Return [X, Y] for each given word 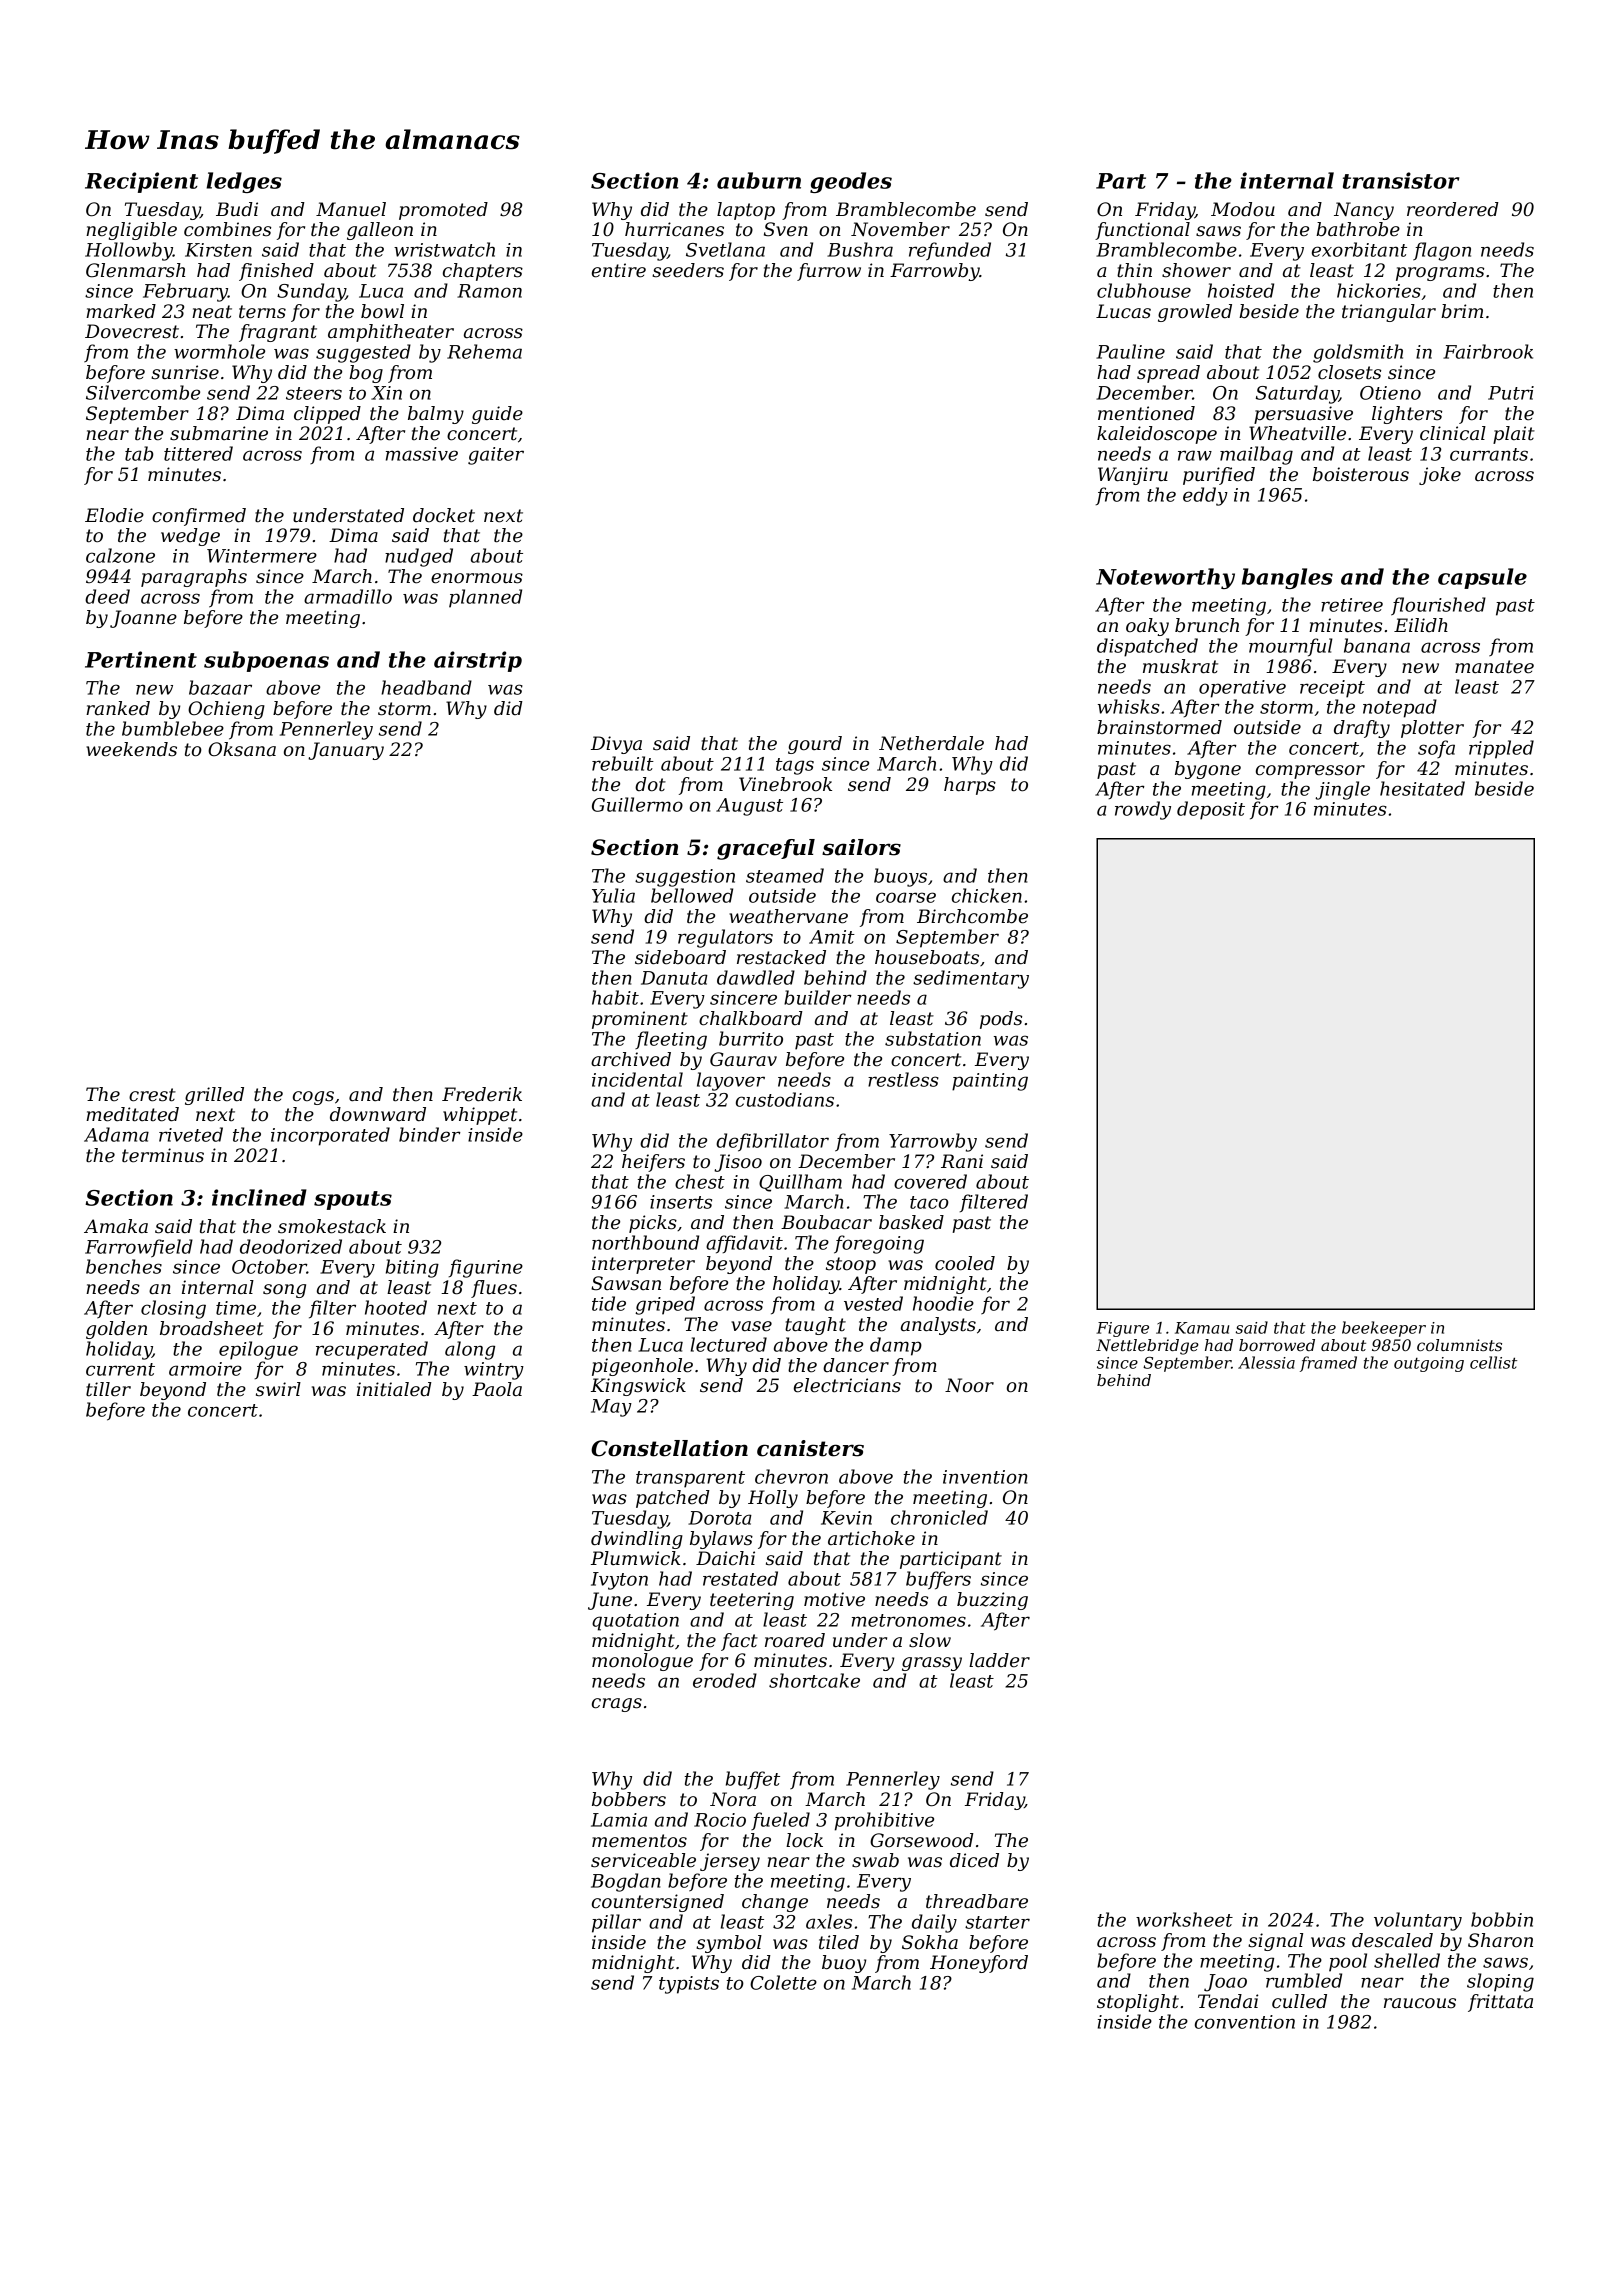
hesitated [1422, 788]
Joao [1225, 1983]
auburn [759, 180]
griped [665, 1305]
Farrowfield [139, 1248]
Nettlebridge [1147, 1347]
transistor [1401, 180]
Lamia [619, 1820]
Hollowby [129, 251]
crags [617, 1705]
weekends [131, 749]
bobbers [629, 1799]
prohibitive [884, 1821]
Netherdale [931, 743]
